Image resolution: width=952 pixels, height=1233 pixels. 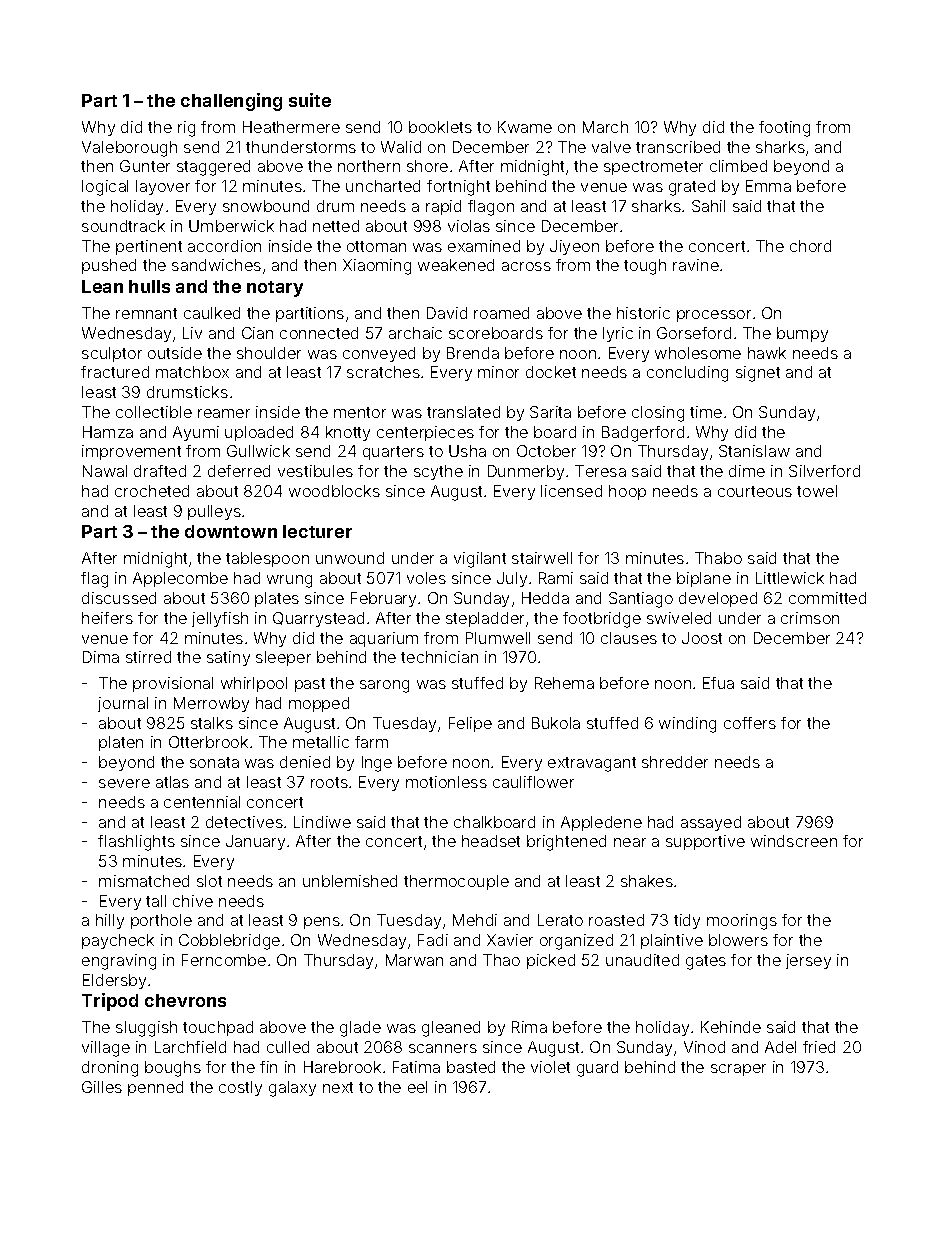 What do you see at coordinates (443, 207) in the screenshot?
I see `rapid` at bounding box center [443, 207].
